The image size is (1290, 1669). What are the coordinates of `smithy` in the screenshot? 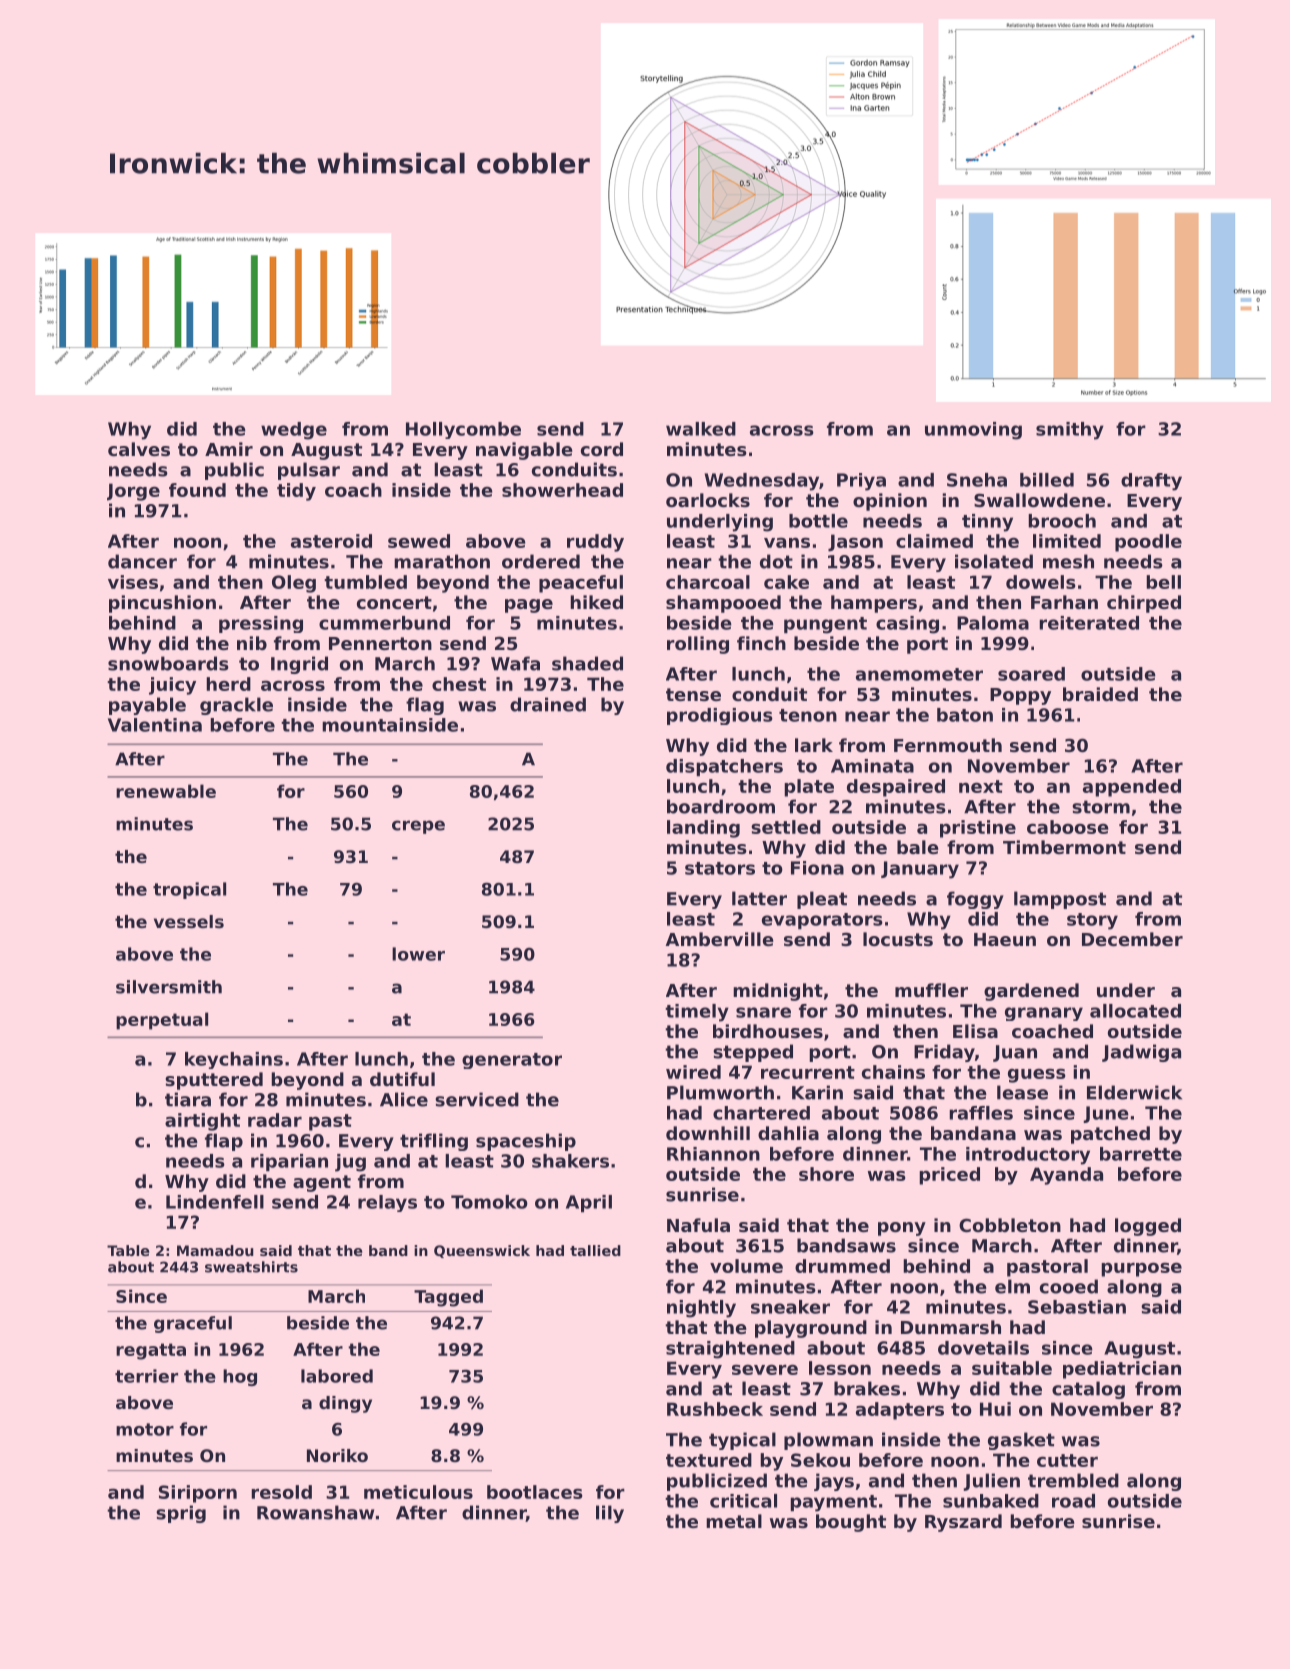 It's located at (1070, 431).
